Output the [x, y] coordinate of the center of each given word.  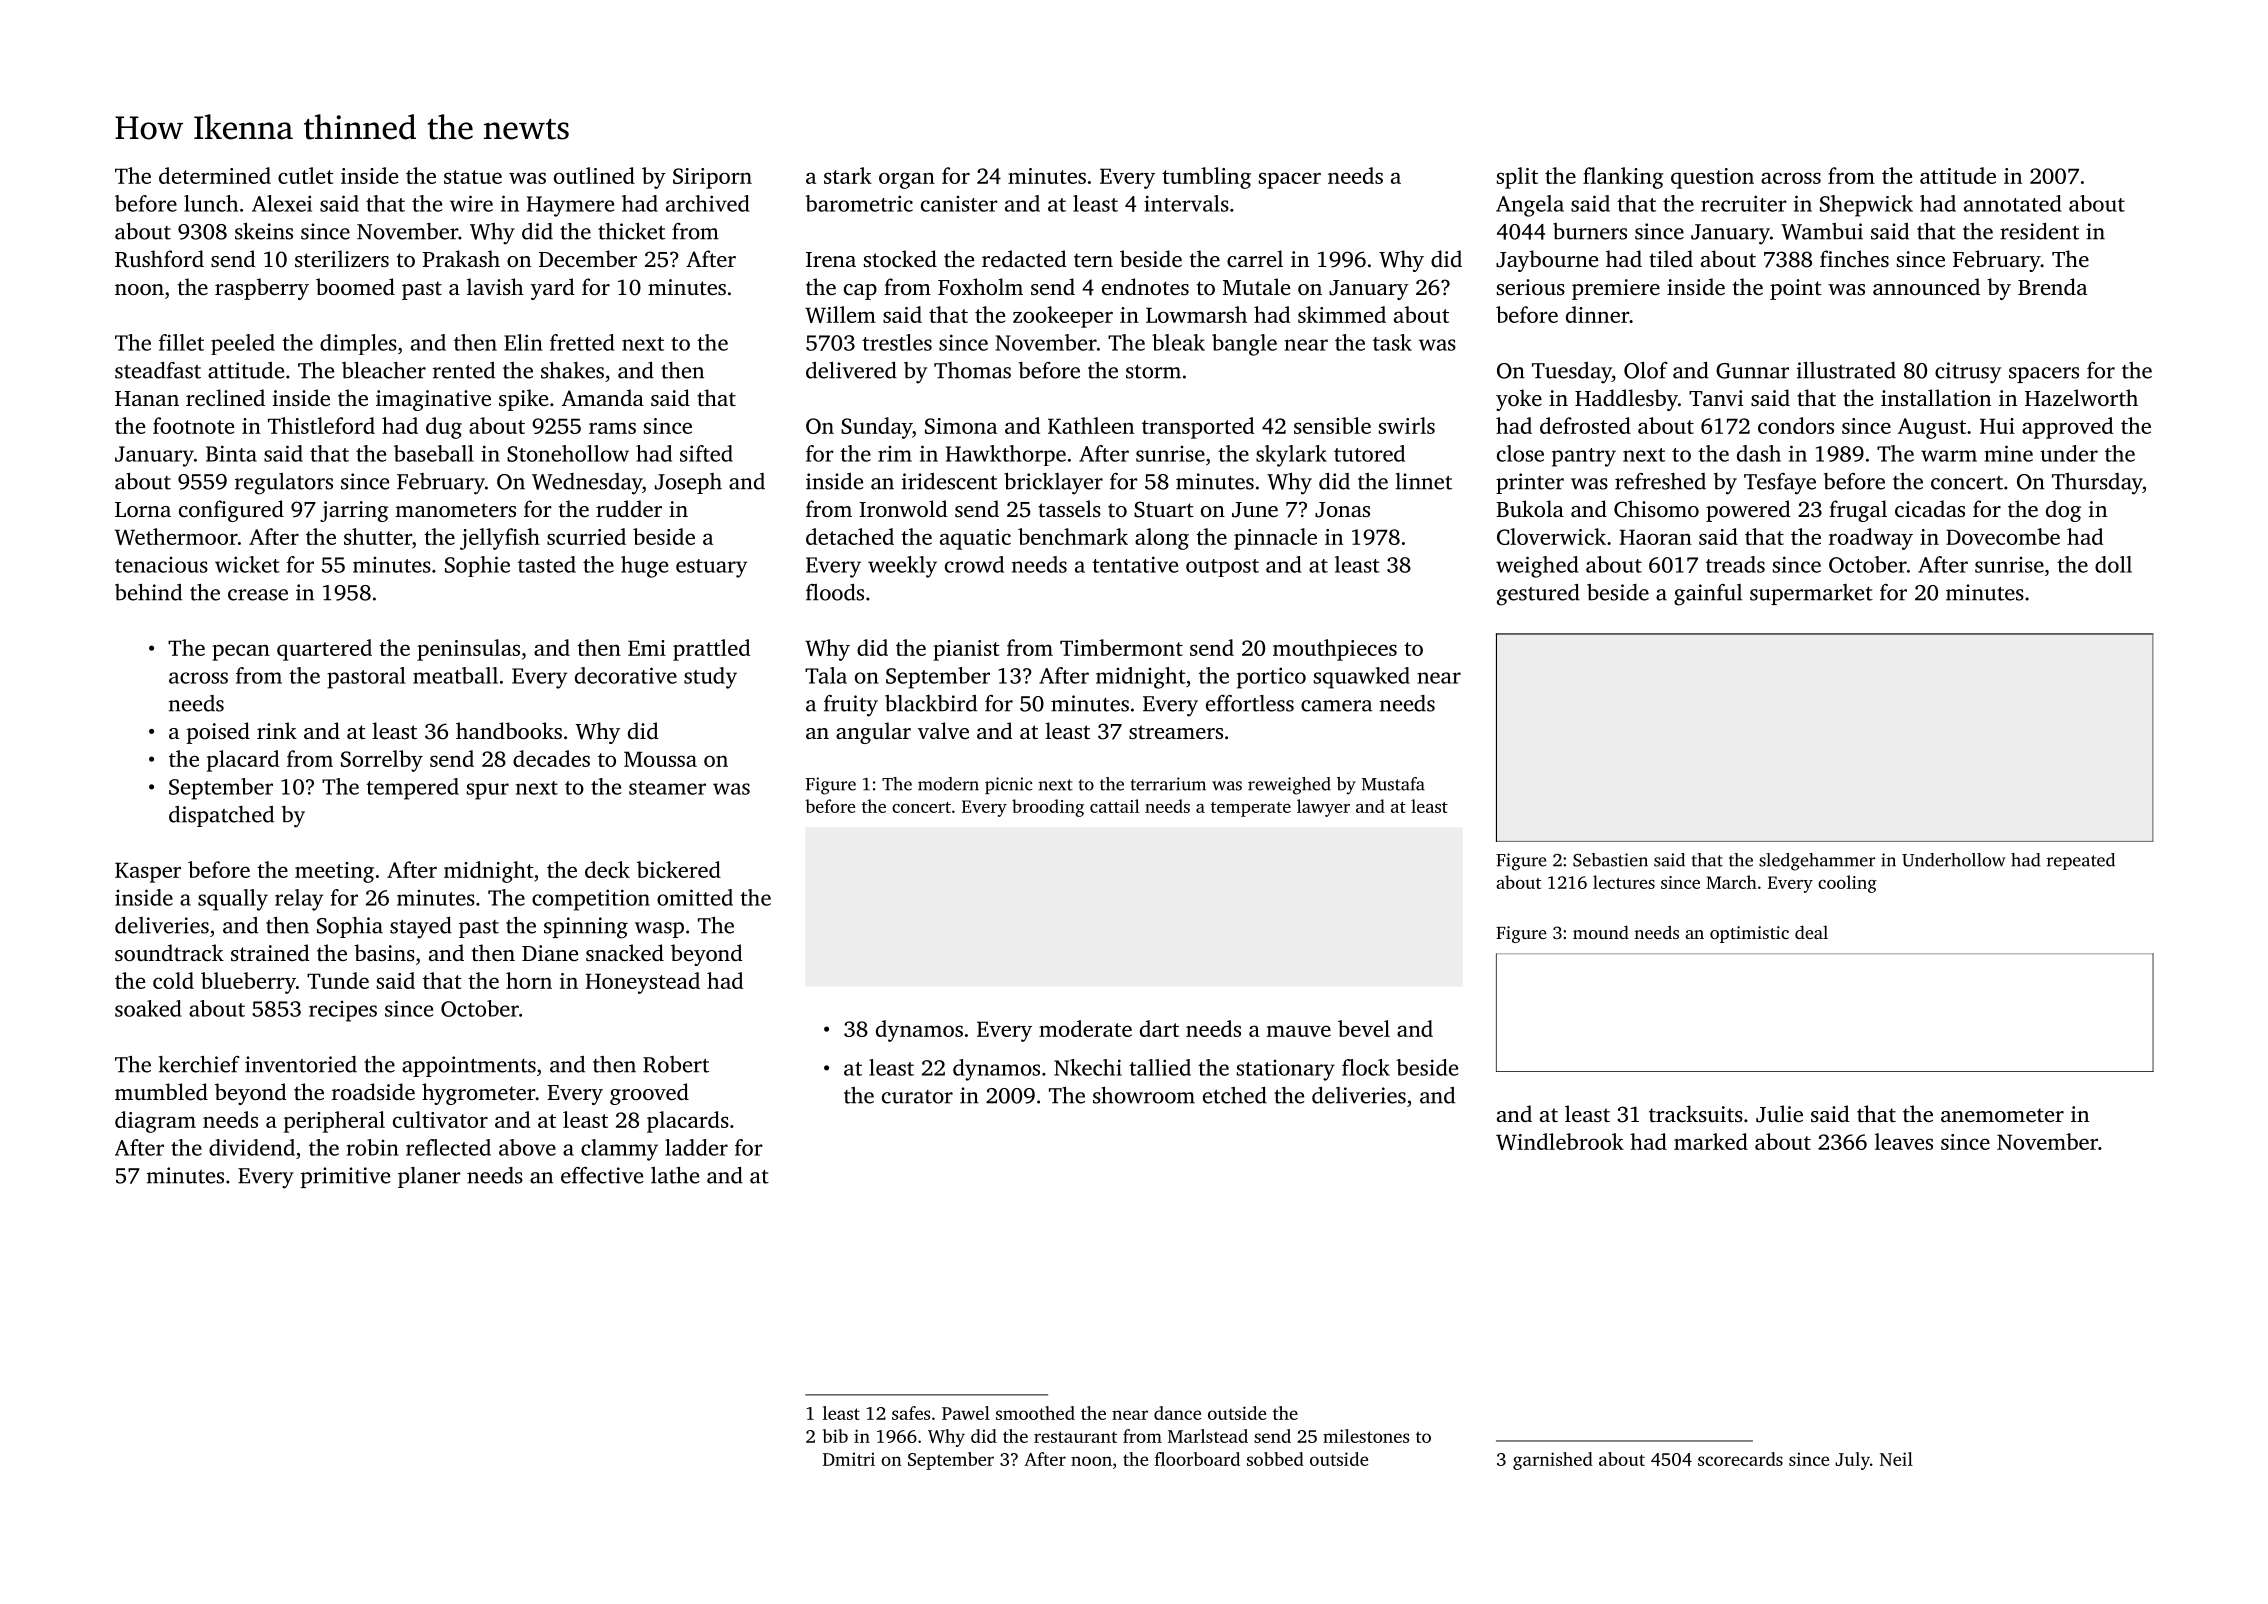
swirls [1407, 425]
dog [2063, 511]
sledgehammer [1817, 862]
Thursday [2097, 484]
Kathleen [1091, 425]
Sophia [350, 927]
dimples [358, 344]
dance [1177, 1413]
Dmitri [849, 1459]
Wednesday [587, 484]
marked [1711, 1141]
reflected [448, 1147]
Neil [1896, 1459]
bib [835, 1436]
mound [1601, 932]
